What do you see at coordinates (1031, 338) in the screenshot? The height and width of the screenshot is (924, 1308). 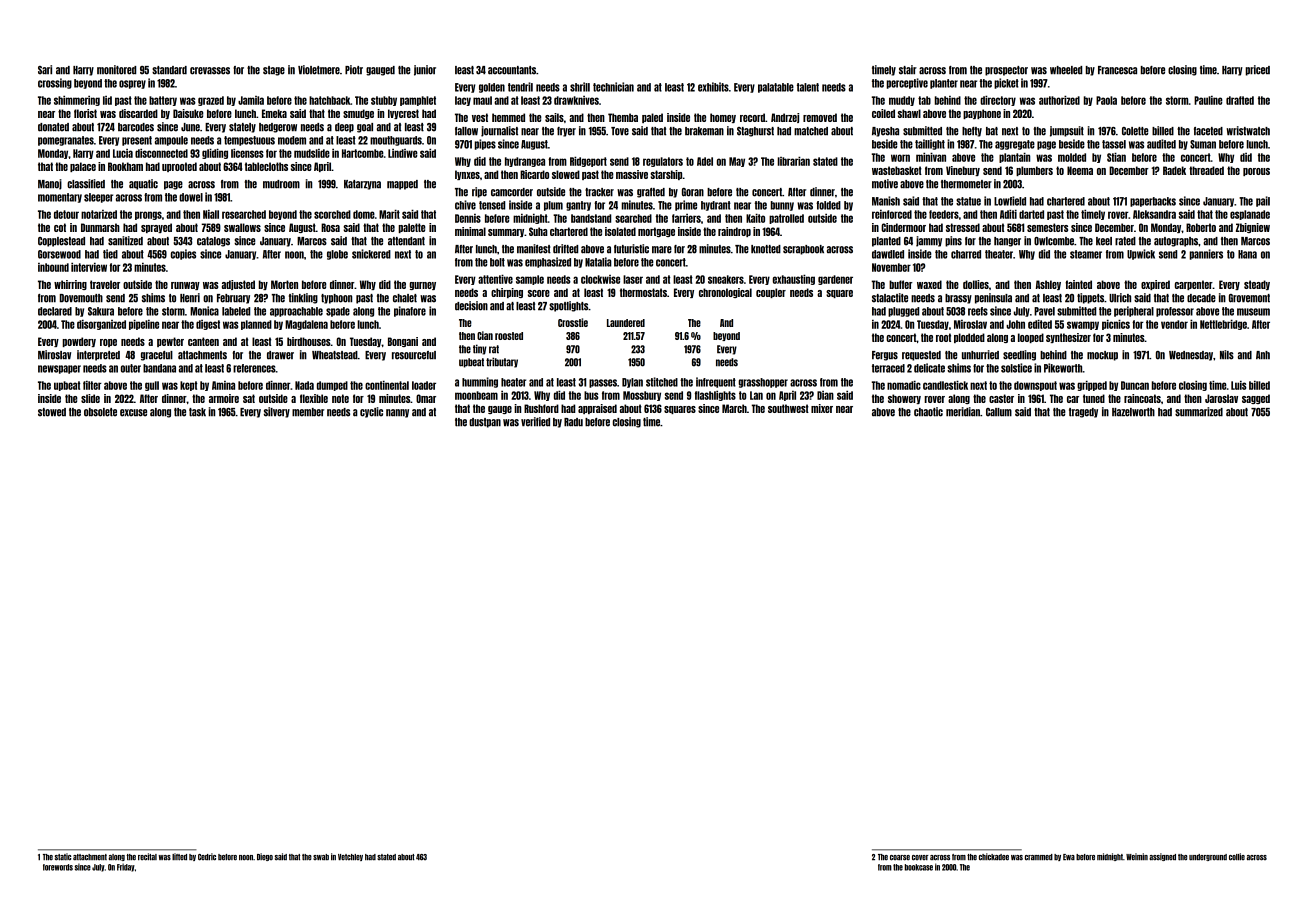 I see `looped` at bounding box center [1031, 338].
